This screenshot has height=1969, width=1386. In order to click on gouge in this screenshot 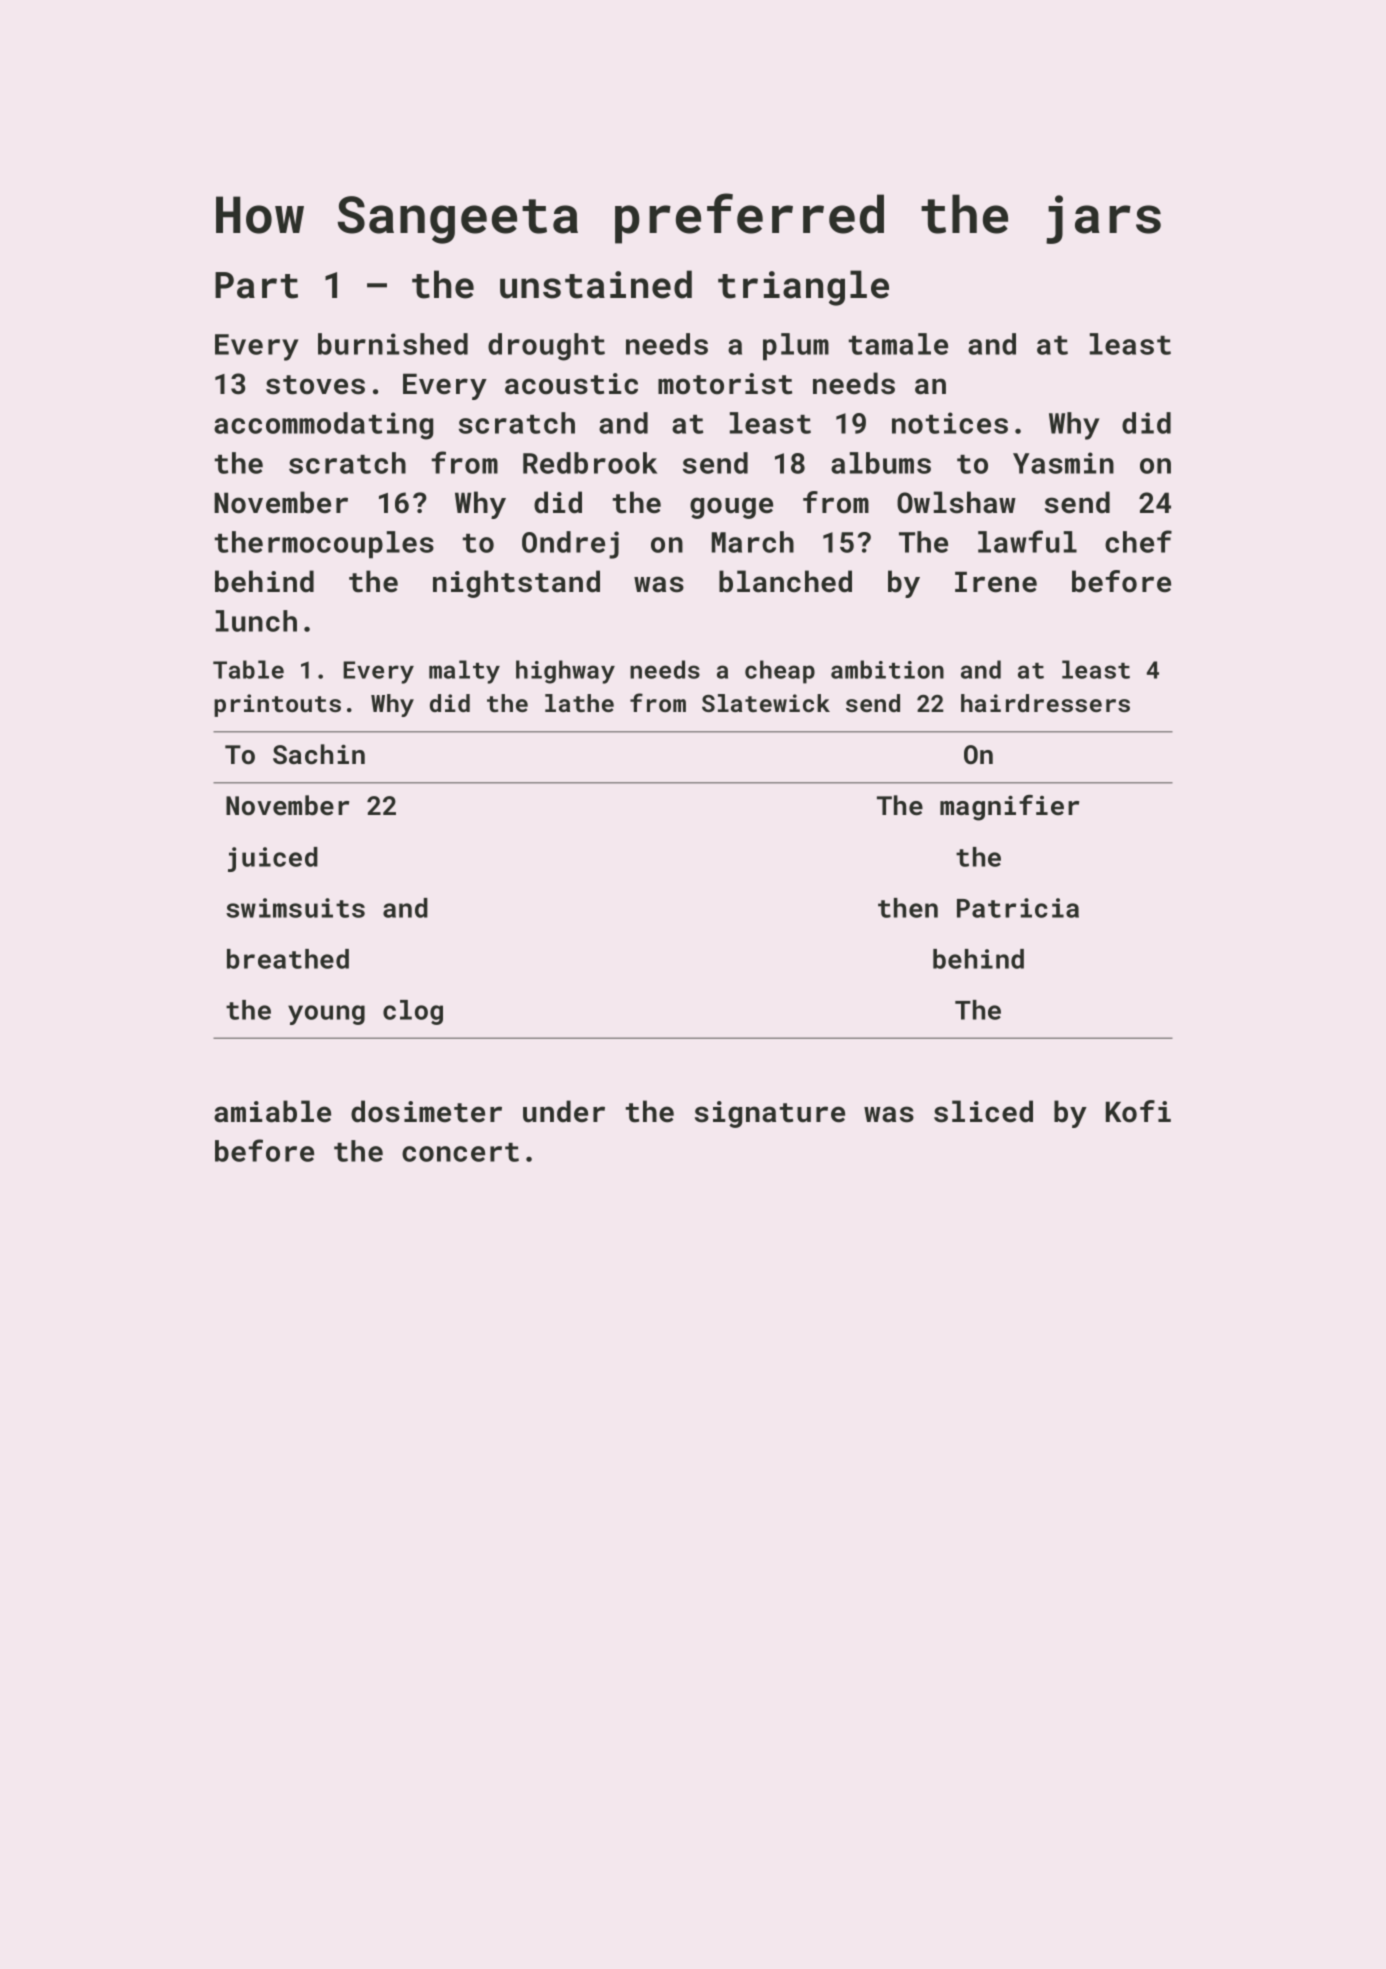, I will do `click(731, 508)`.
